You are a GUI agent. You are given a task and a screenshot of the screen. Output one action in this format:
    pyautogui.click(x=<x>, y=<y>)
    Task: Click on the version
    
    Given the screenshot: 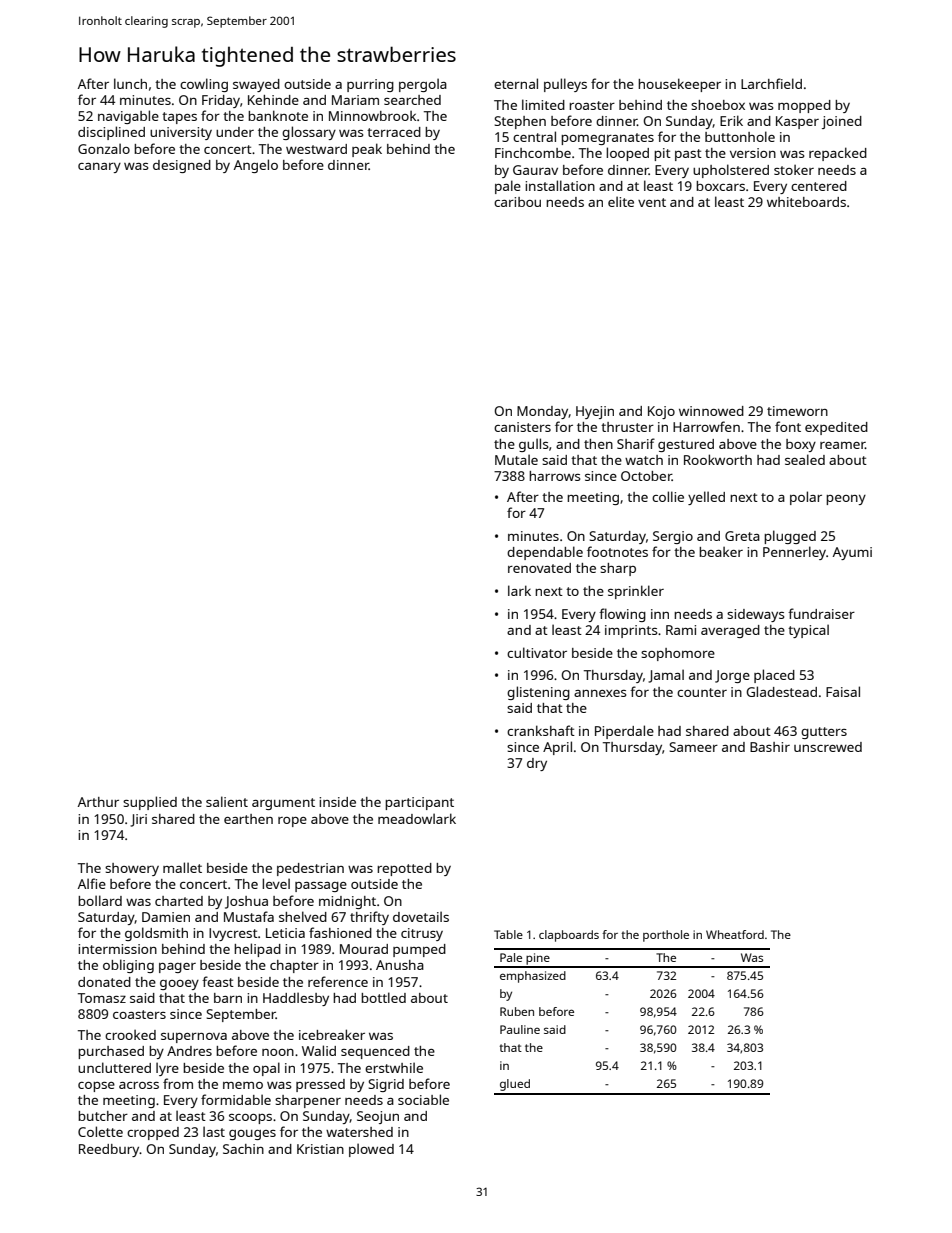 What is the action you would take?
    pyautogui.click(x=753, y=153)
